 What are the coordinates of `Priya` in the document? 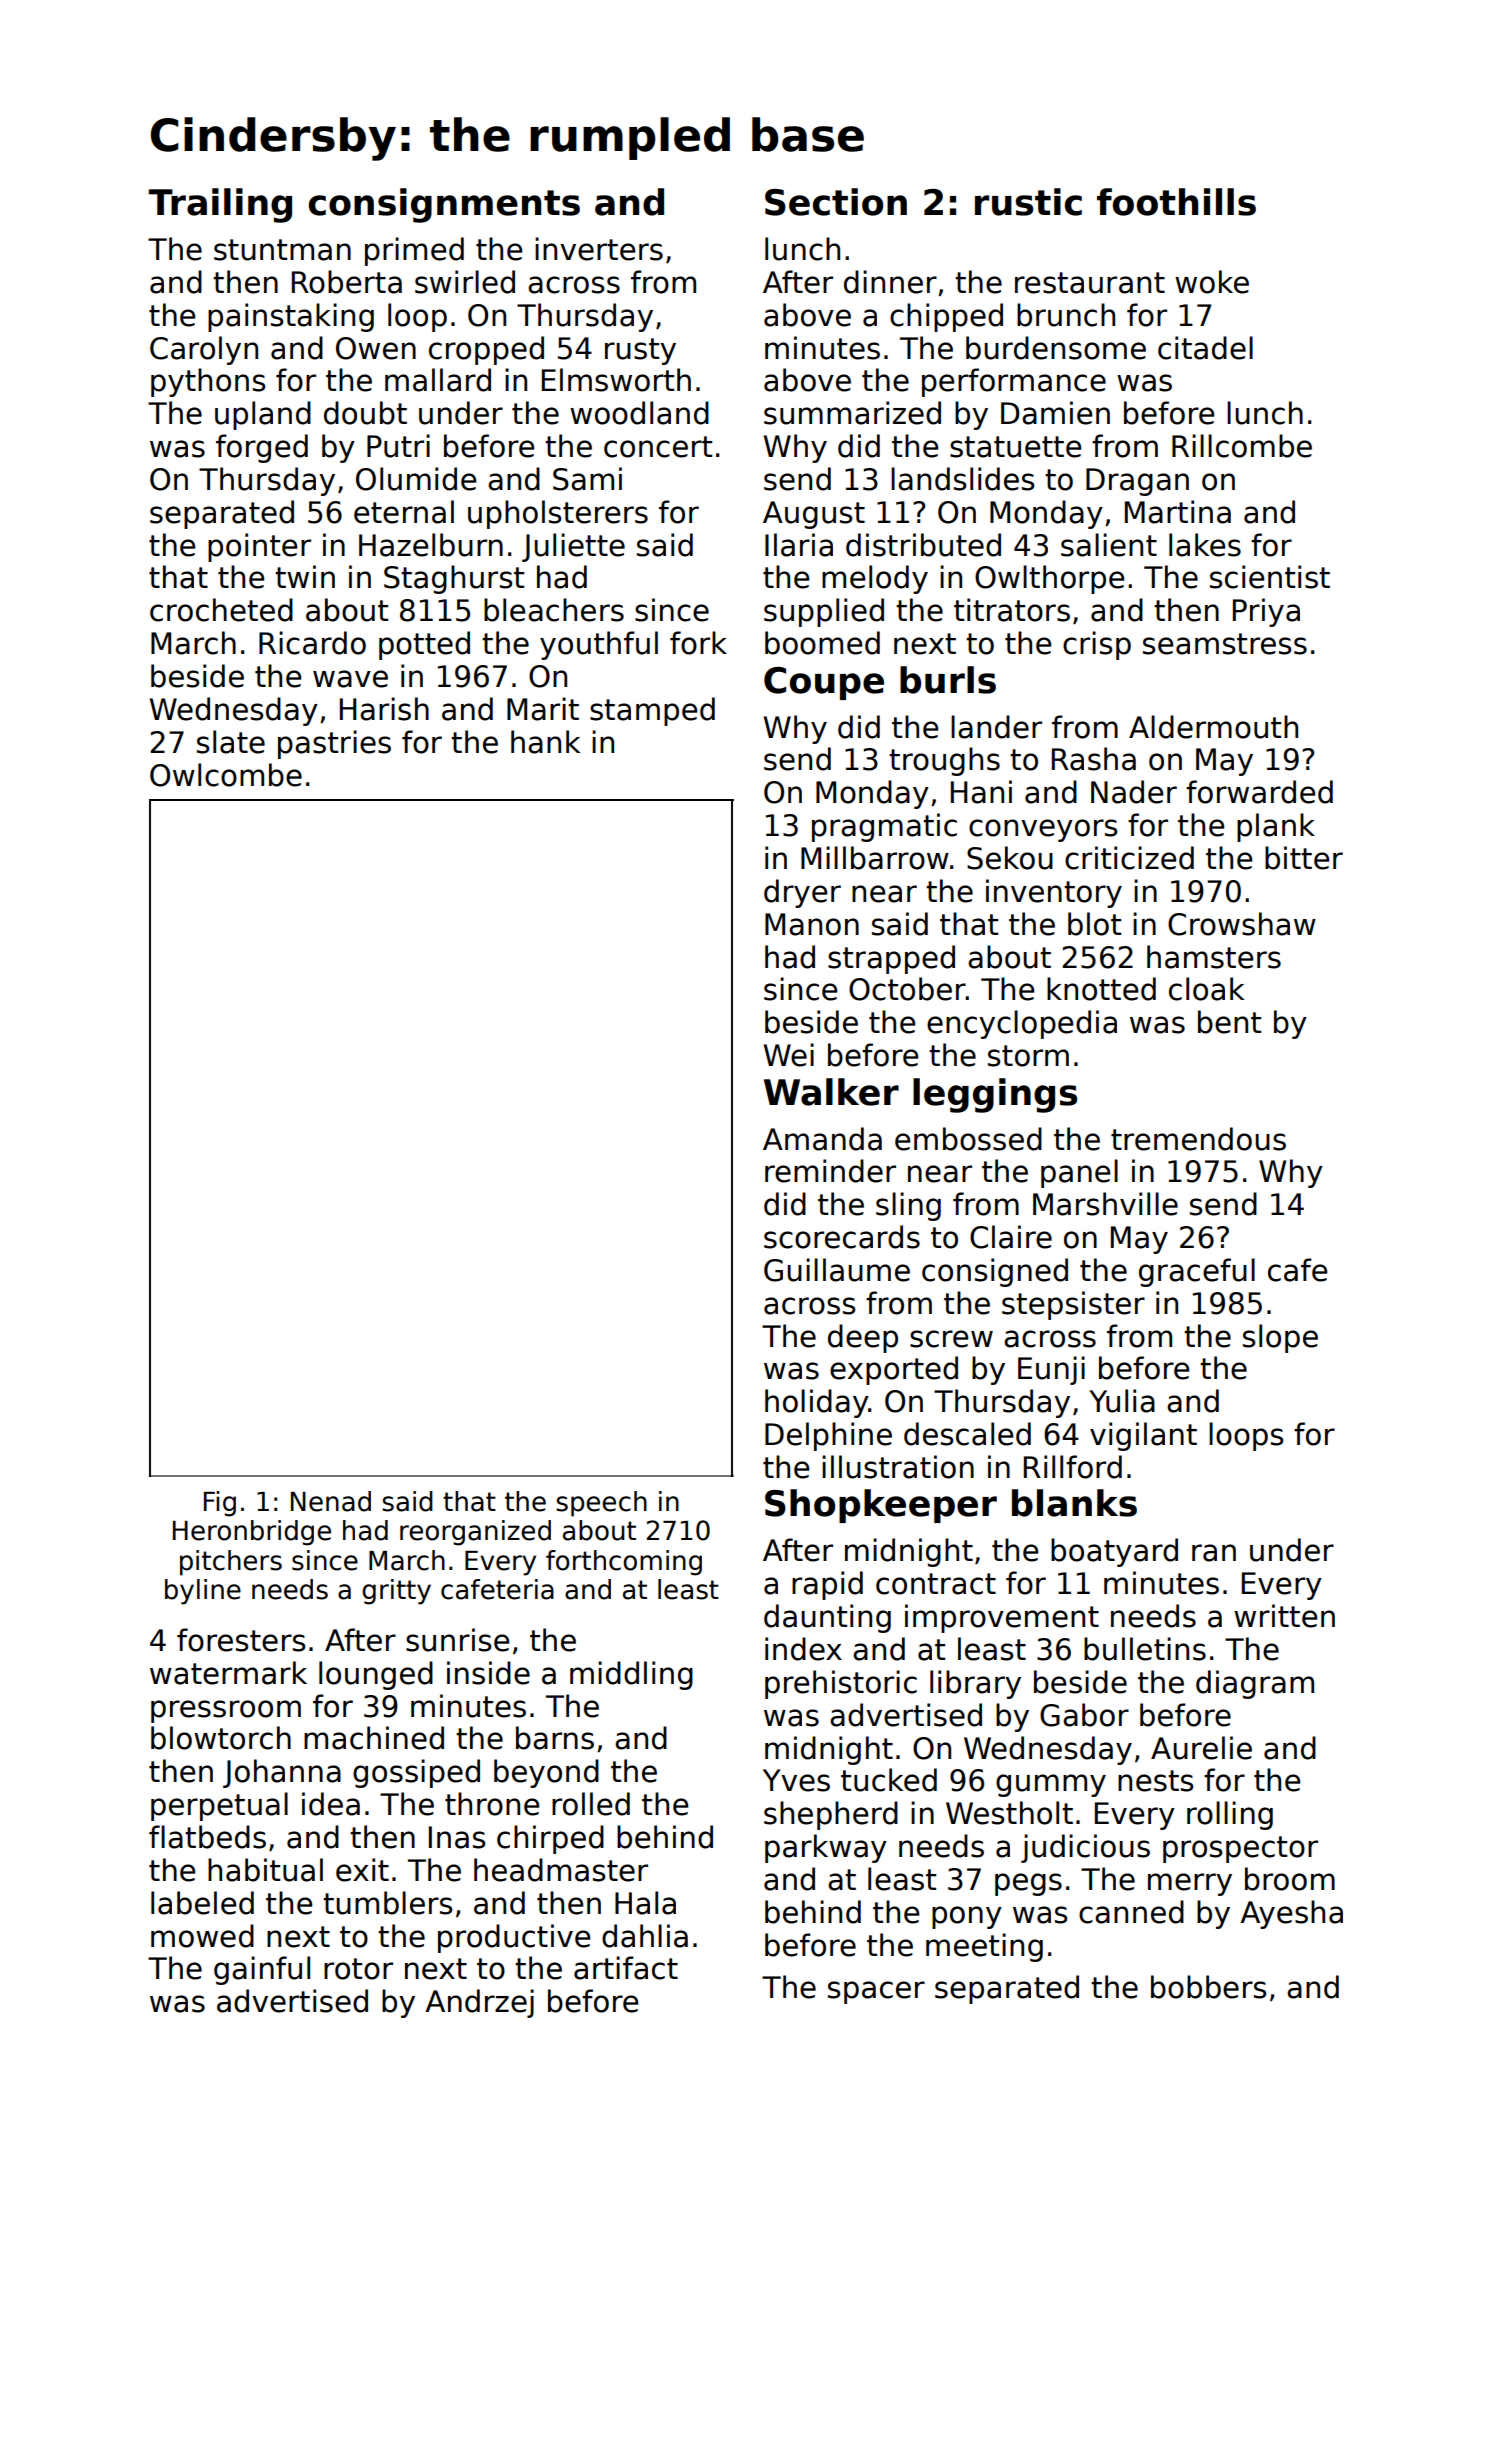 It's located at (1266, 612).
